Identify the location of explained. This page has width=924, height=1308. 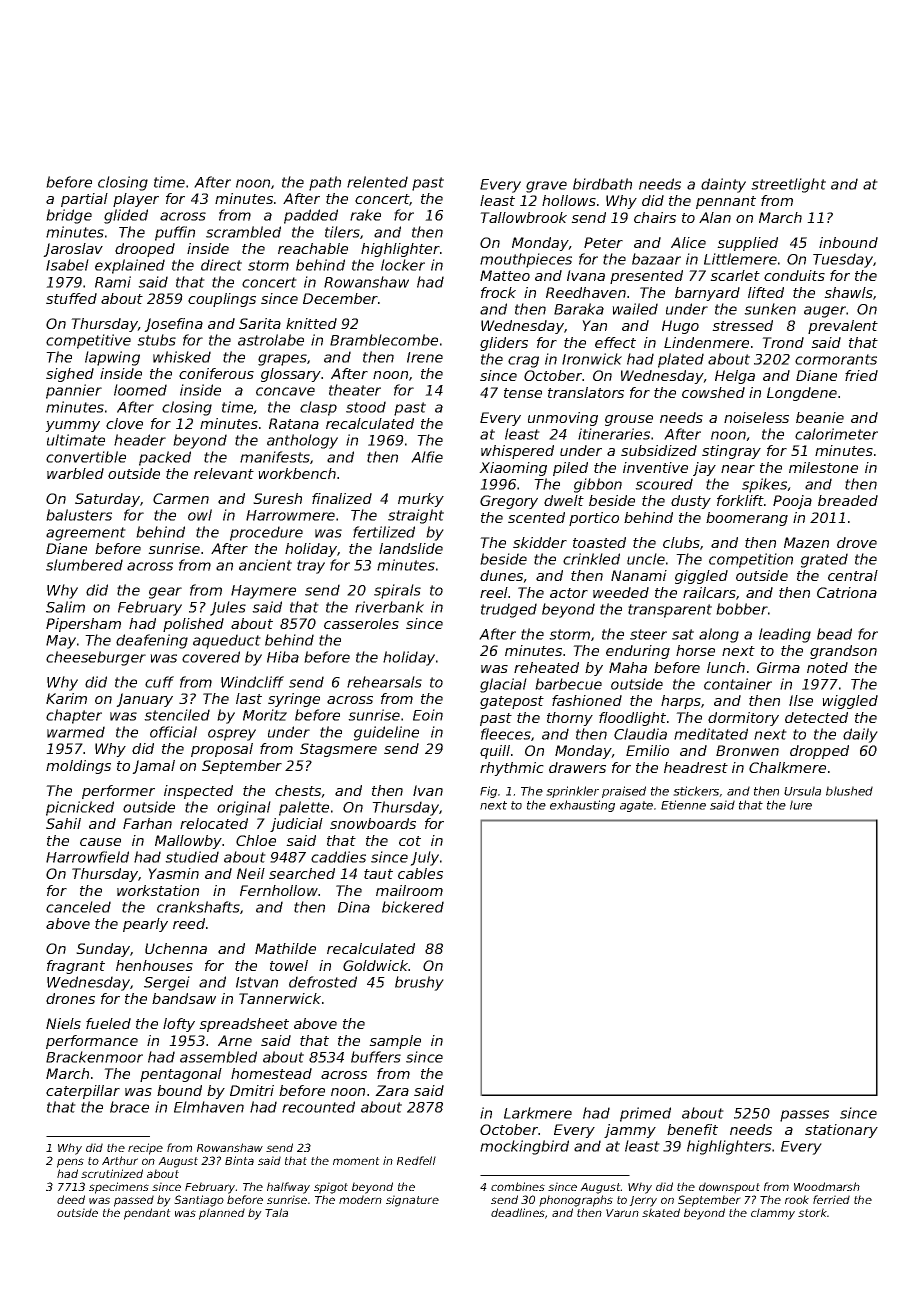
(130, 266).
